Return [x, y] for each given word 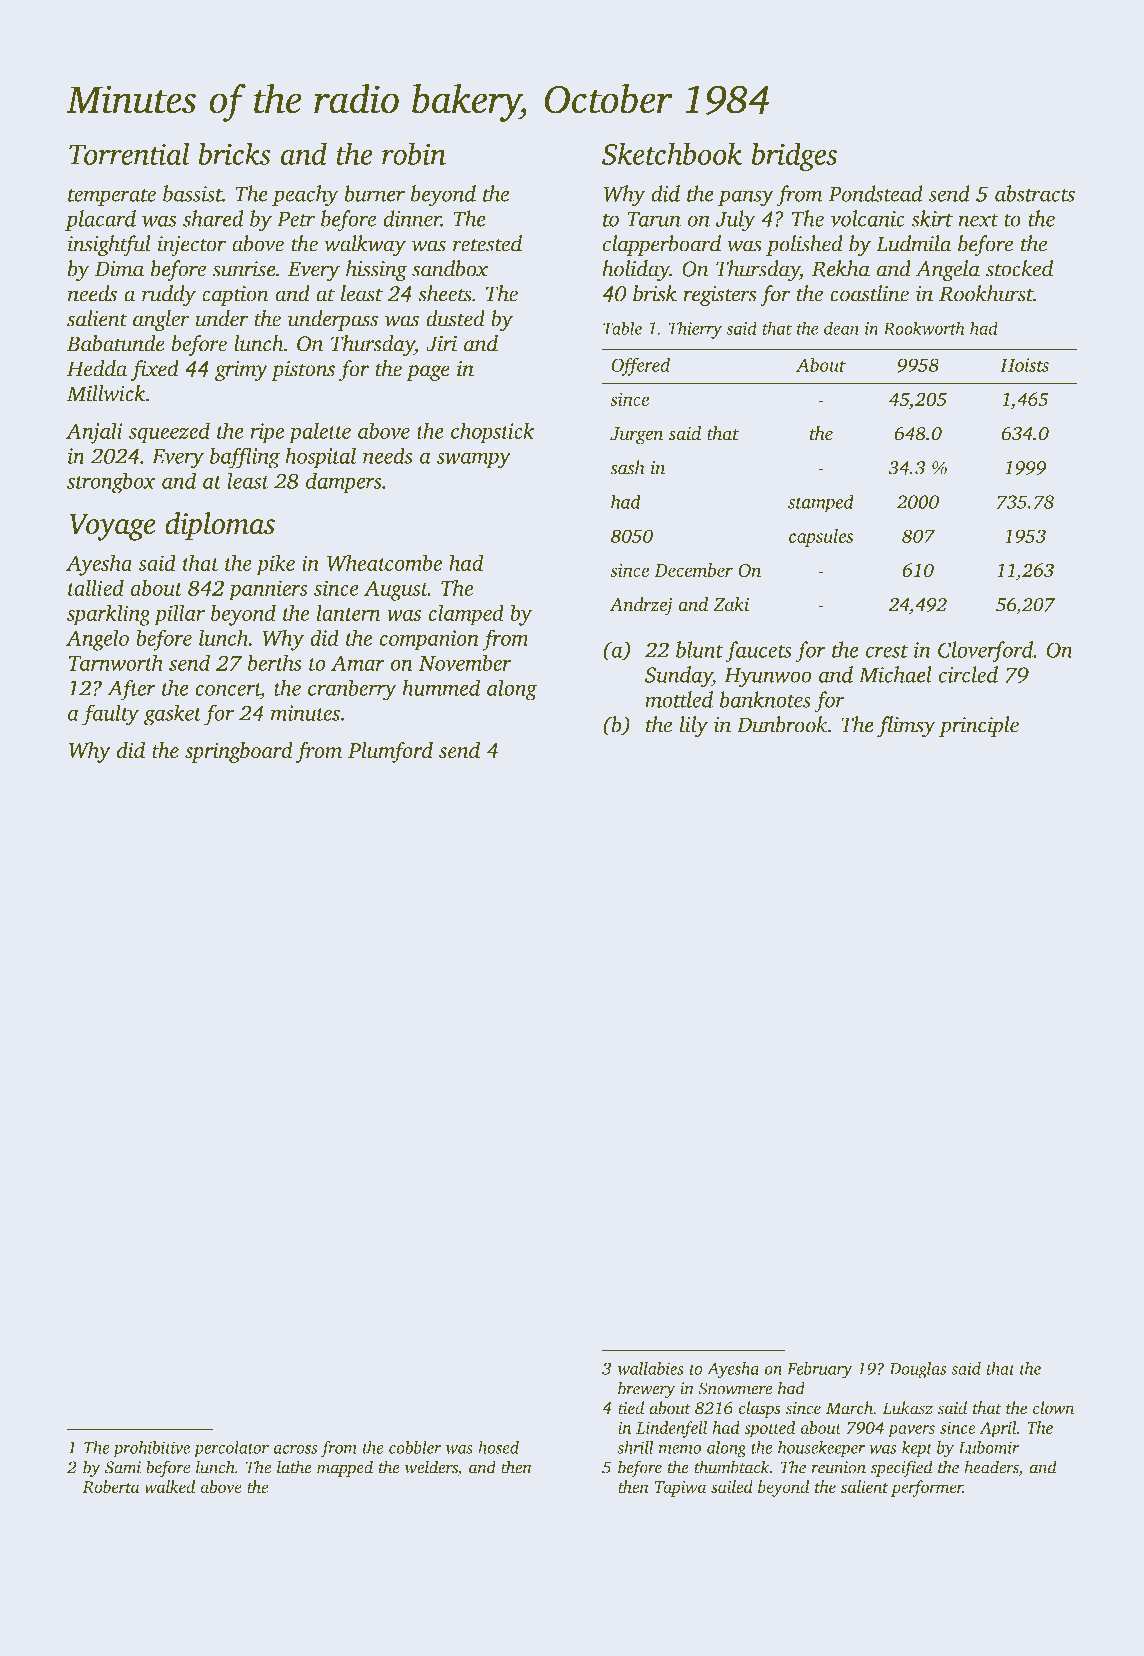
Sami [123, 1467]
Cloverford [985, 652]
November [465, 662]
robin [414, 153]
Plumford [390, 752]
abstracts [1035, 193]
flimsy [906, 726]
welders [431, 1467]
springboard [239, 752]
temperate [112, 197]
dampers [344, 482]
